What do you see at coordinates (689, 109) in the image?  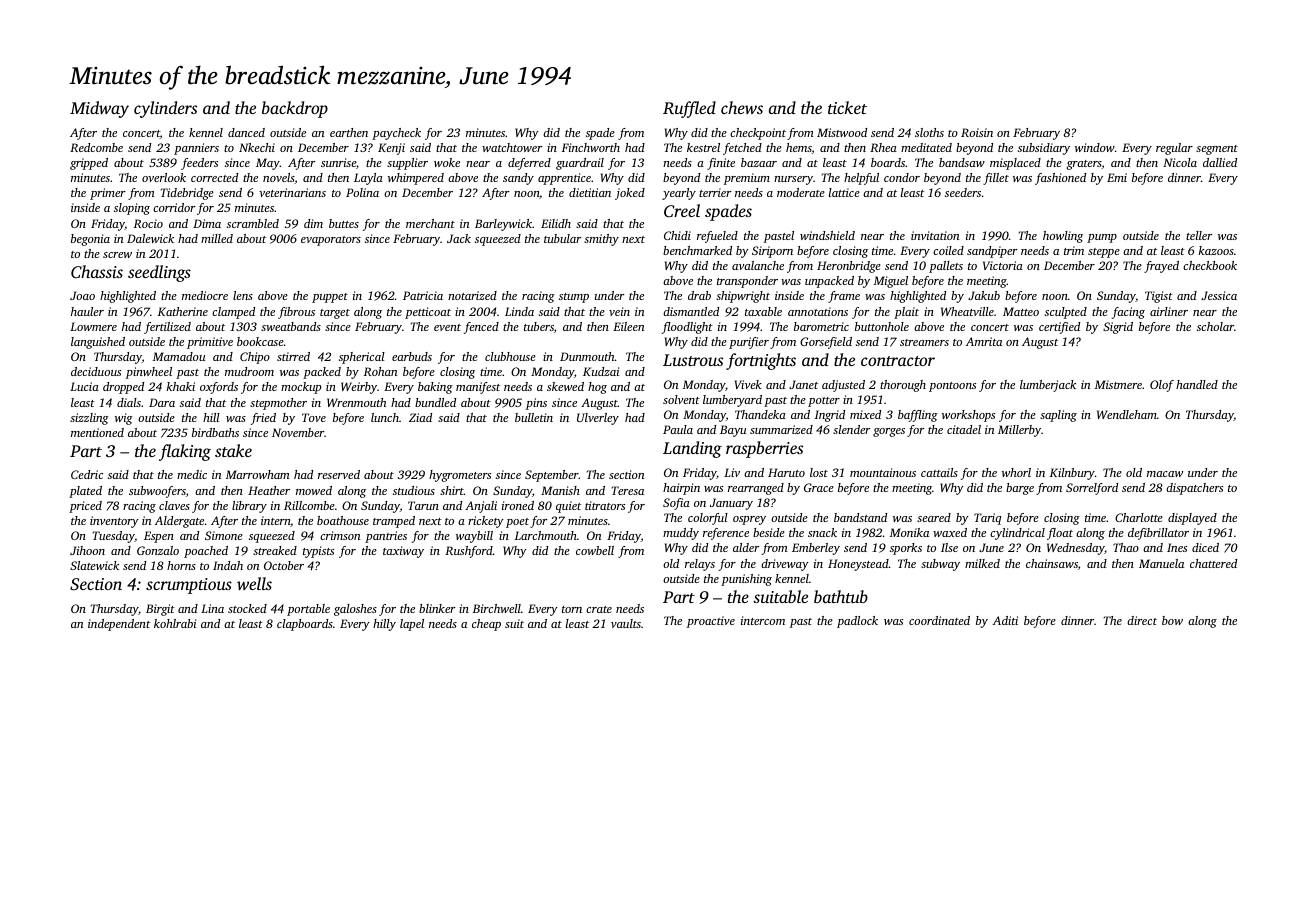 I see `Ruffled` at bounding box center [689, 109].
